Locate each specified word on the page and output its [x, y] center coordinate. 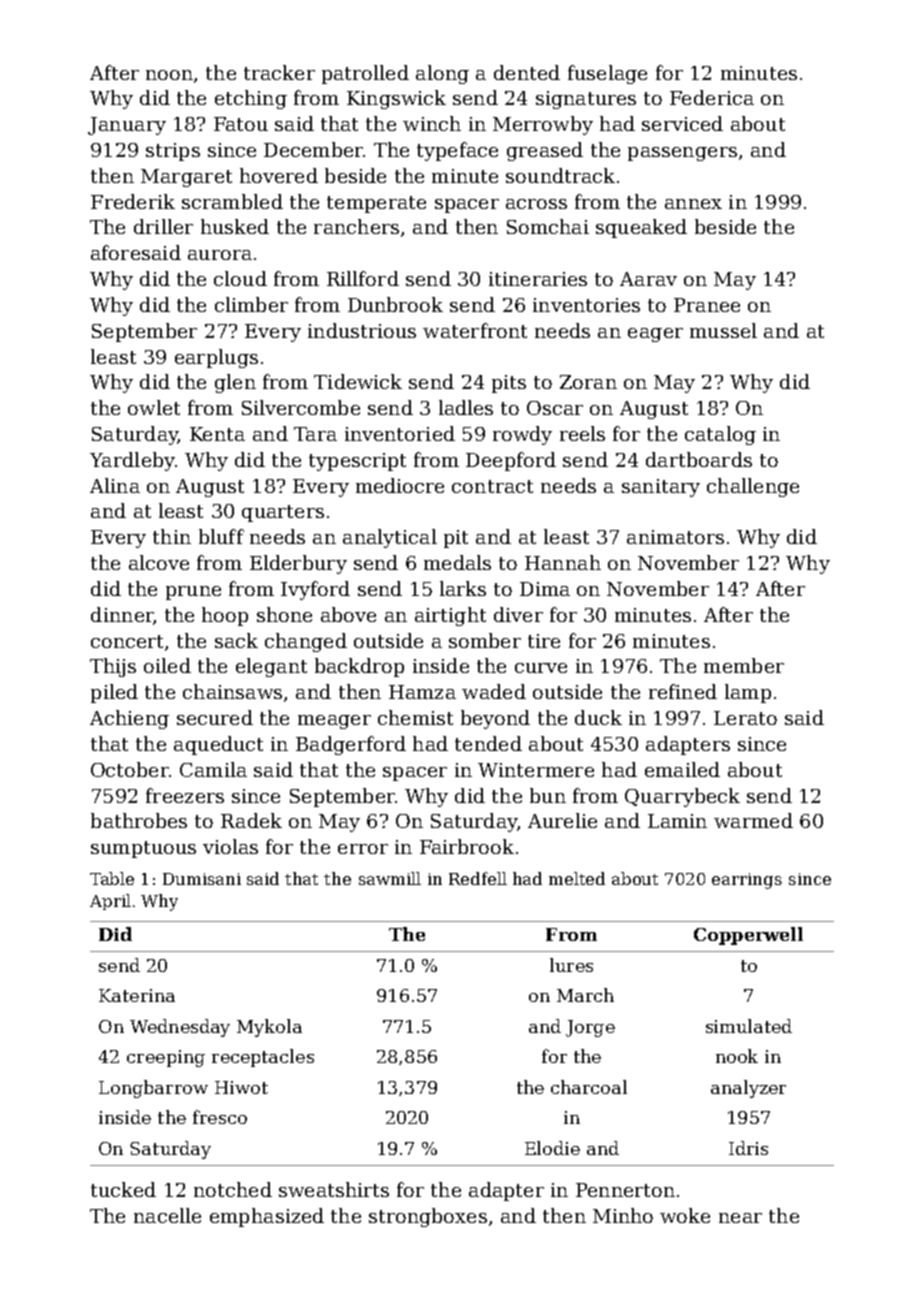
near [740, 1218]
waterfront [475, 330]
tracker [279, 72]
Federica [712, 97]
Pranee [707, 305]
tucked [123, 1189]
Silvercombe [301, 407]
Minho [623, 1215]
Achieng [129, 719]
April [110, 902]
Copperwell [748, 936]
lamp [748, 693]
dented [527, 72]
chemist [415, 717]
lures [571, 965]
